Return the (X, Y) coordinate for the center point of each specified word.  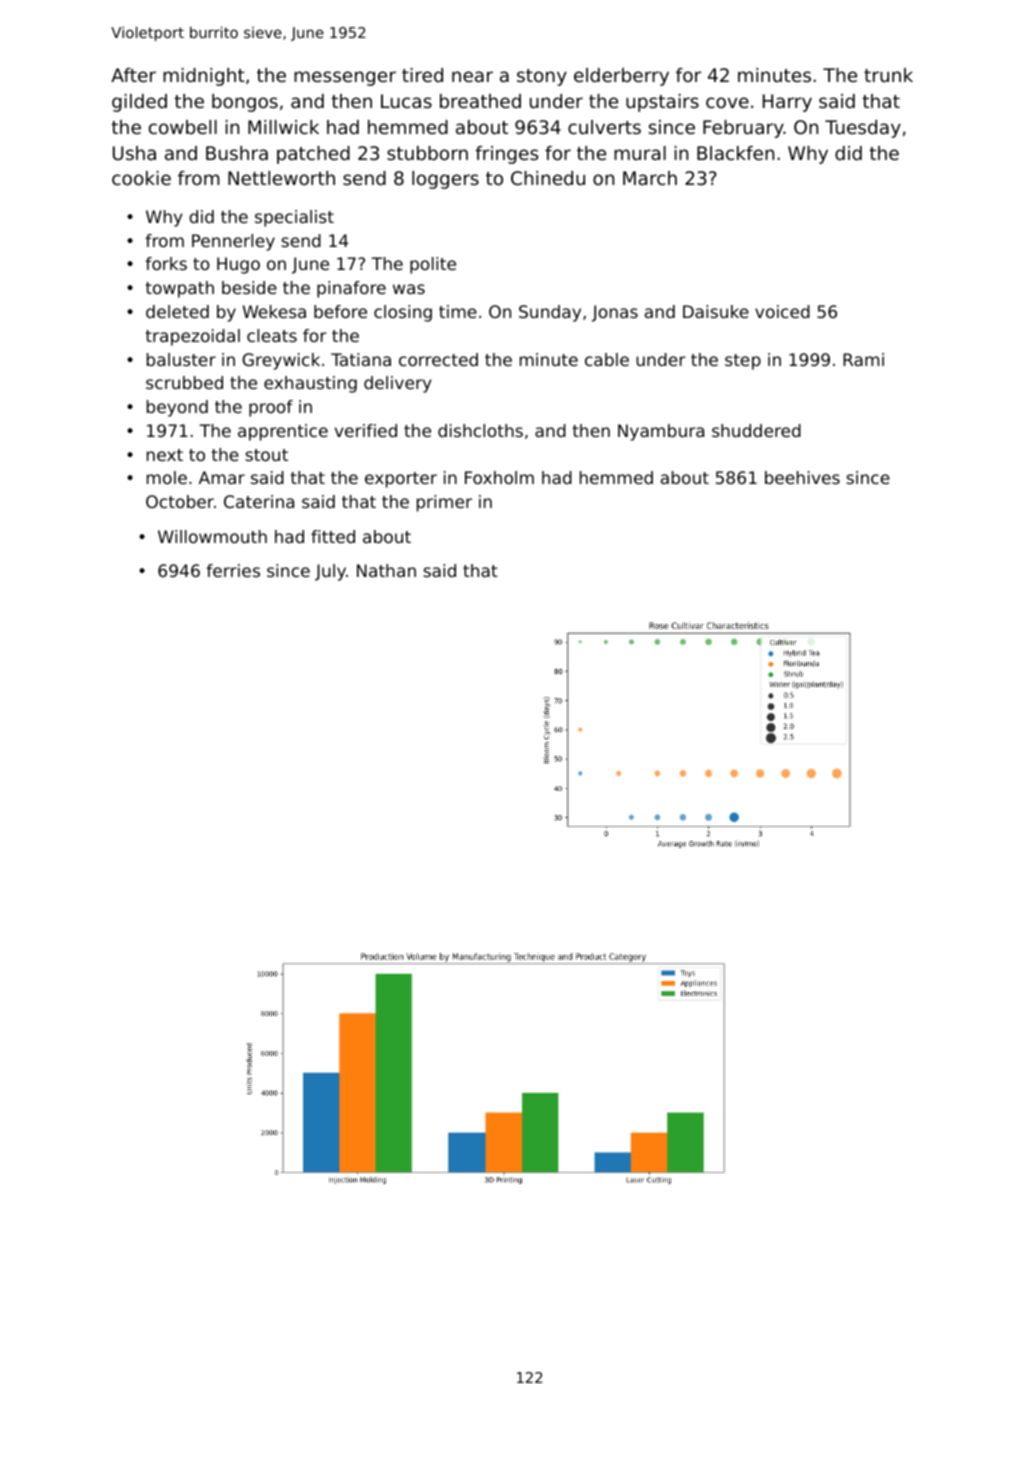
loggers (445, 180)
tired (422, 75)
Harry (787, 103)
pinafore (351, 289)
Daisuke (716, 311)
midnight (204, 77)
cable (607, 359)
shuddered (756, 430)
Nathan (386, 570)
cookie (141, 178)
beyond (177, 408)
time (458, 311)
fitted (333, 536)
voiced (782, 311)
